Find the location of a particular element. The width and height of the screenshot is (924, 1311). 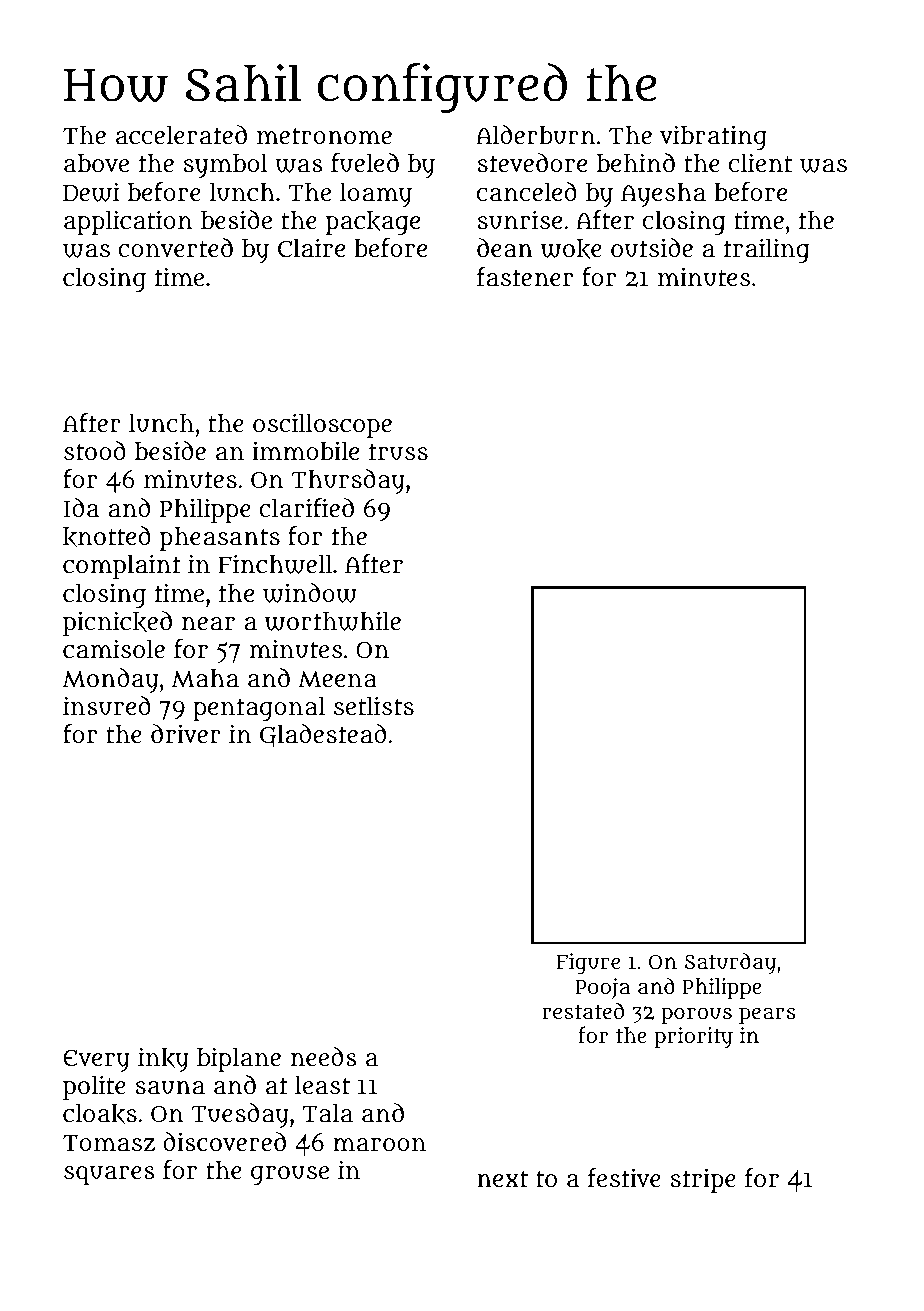

stood is located at coordinates (95, 450).
